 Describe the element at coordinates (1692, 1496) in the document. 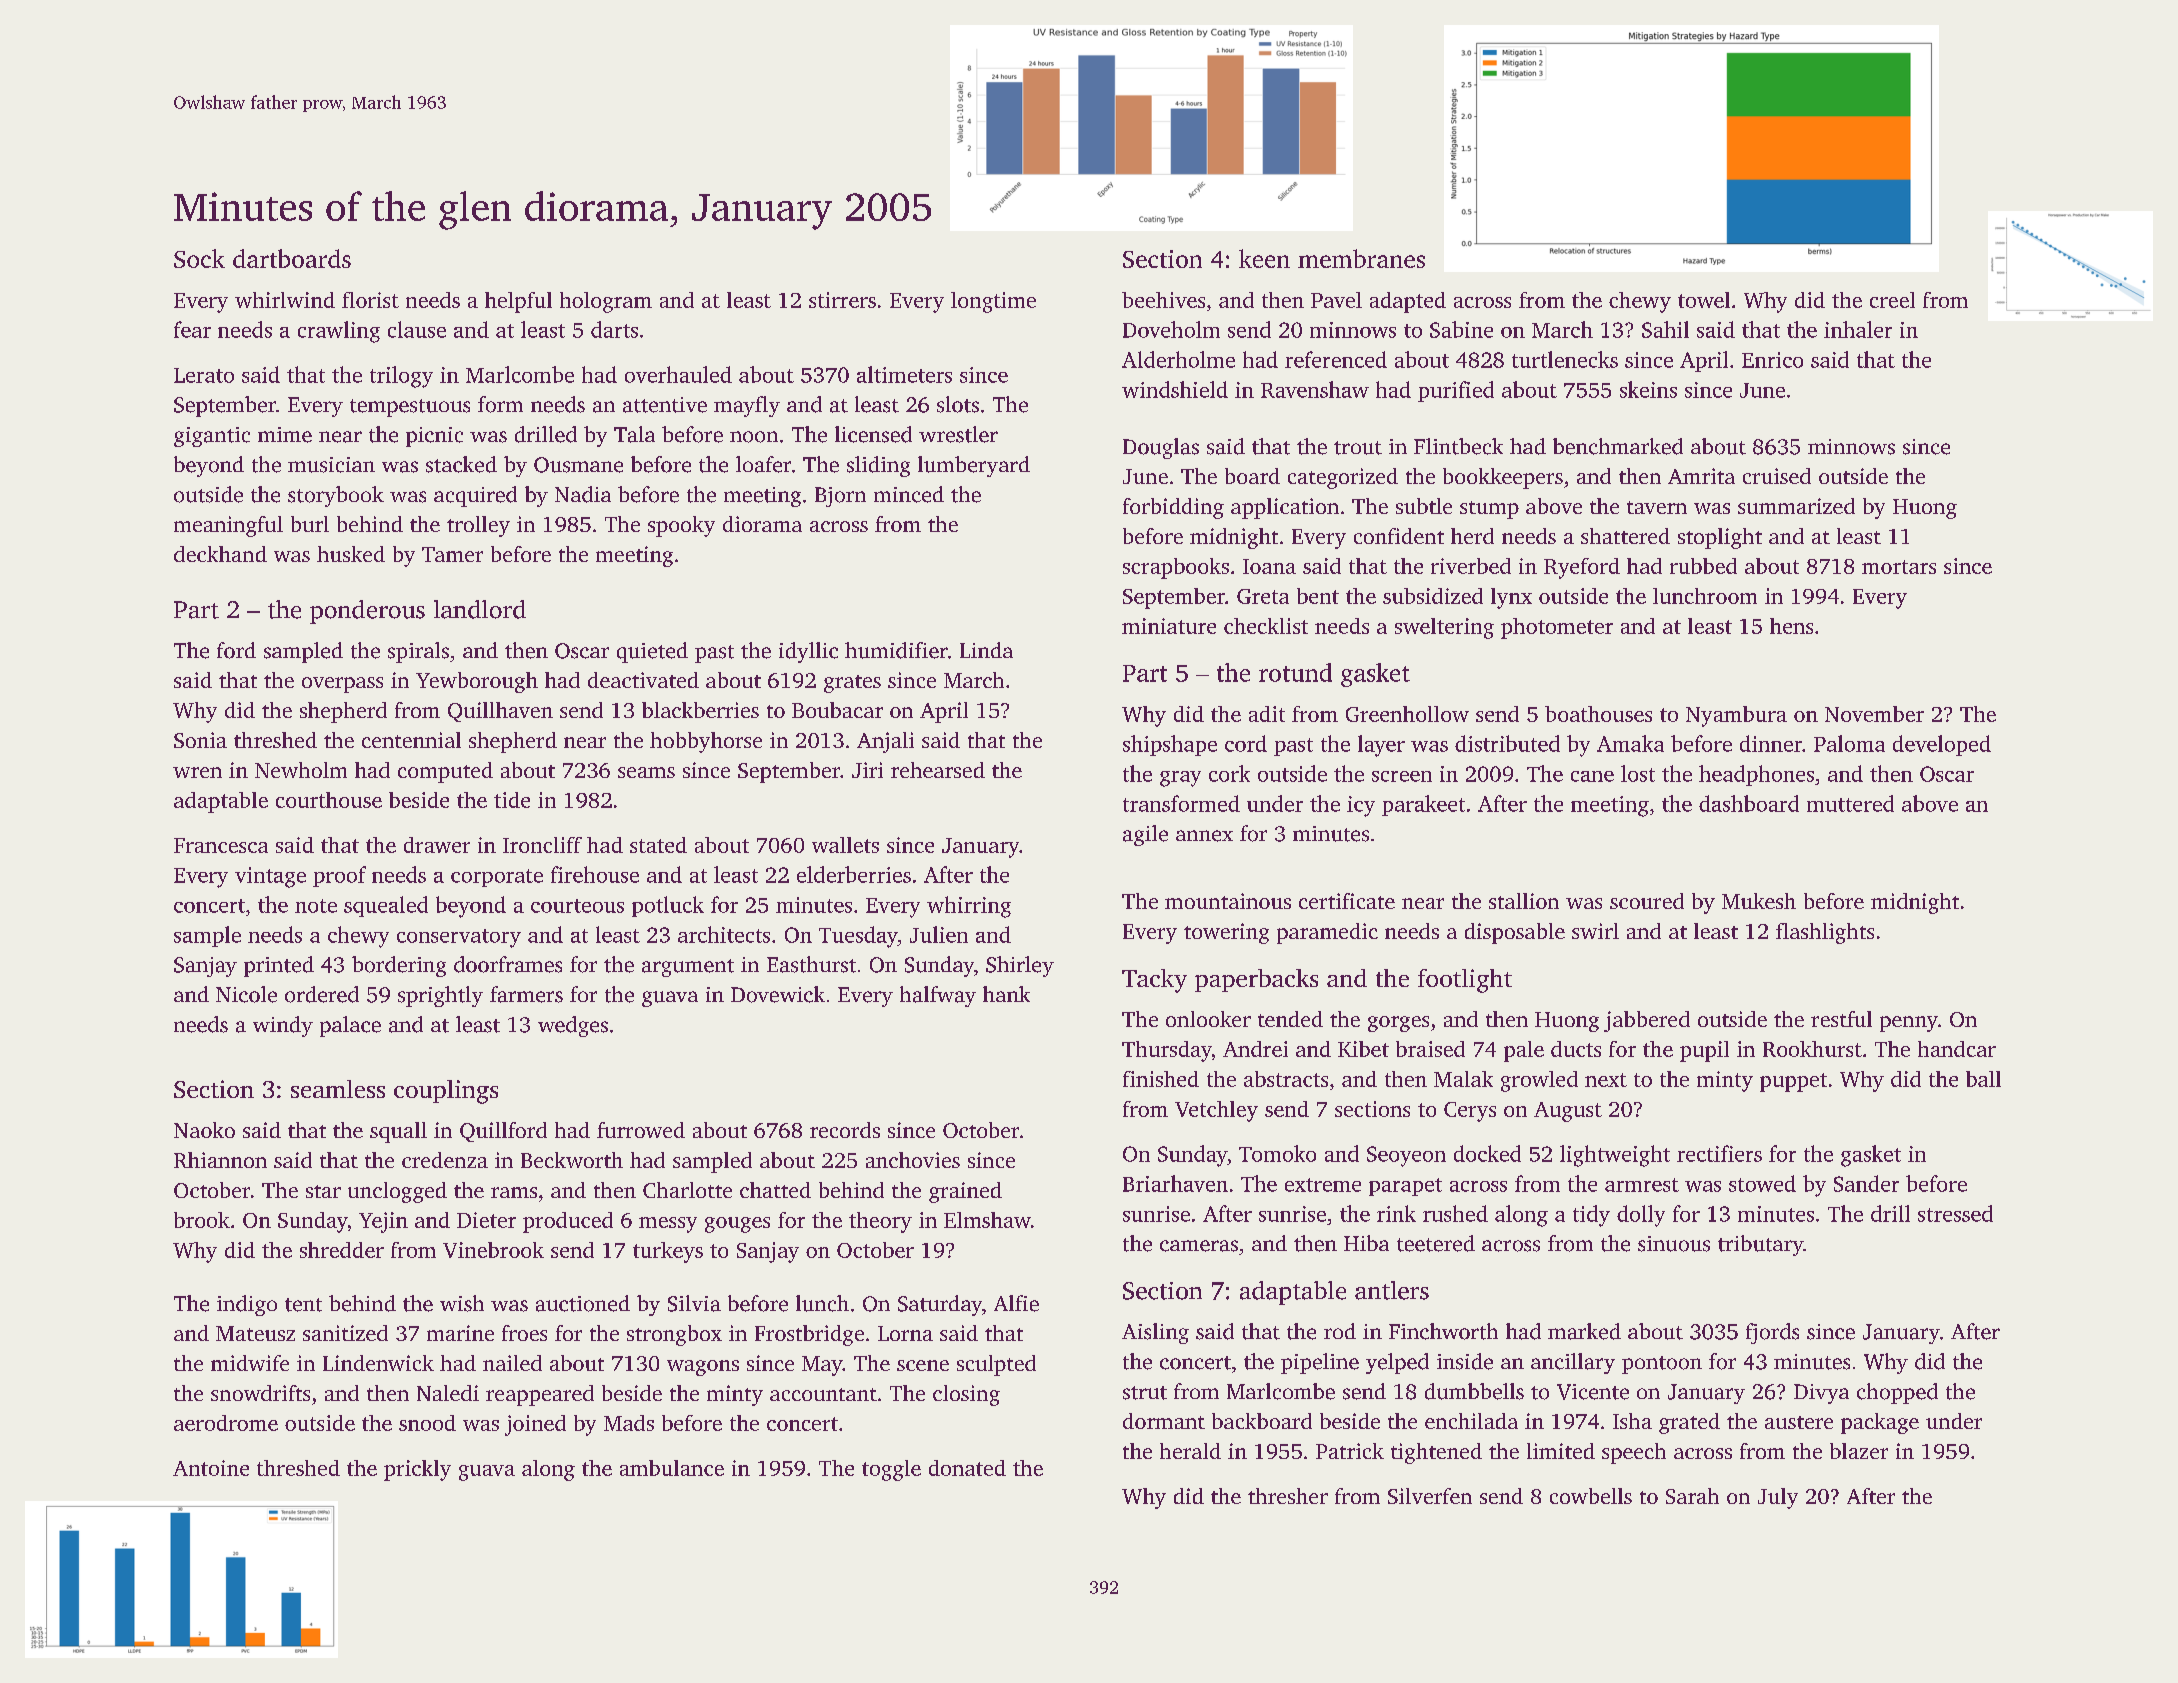

I see `Sarah` at that location.
